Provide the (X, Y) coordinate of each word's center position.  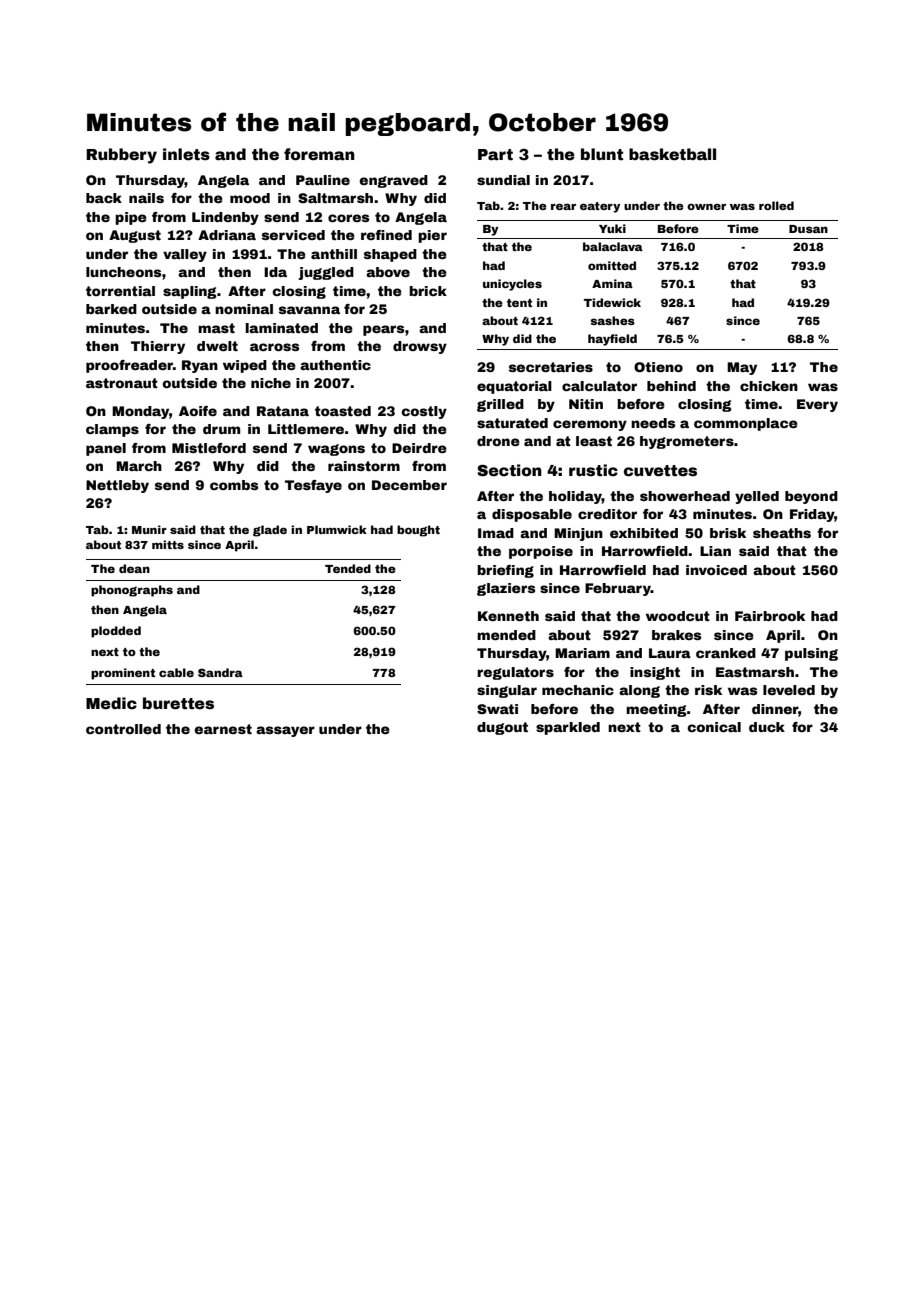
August (135, 236)
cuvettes (660, 471)
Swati (497, 709)
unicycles (512, 285)
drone (498, 441)
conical (714, 727)
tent (519, 303)
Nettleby (117, 486)
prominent (123, 674)
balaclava (613, 246)
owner (706, 207)
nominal (244, 309)
